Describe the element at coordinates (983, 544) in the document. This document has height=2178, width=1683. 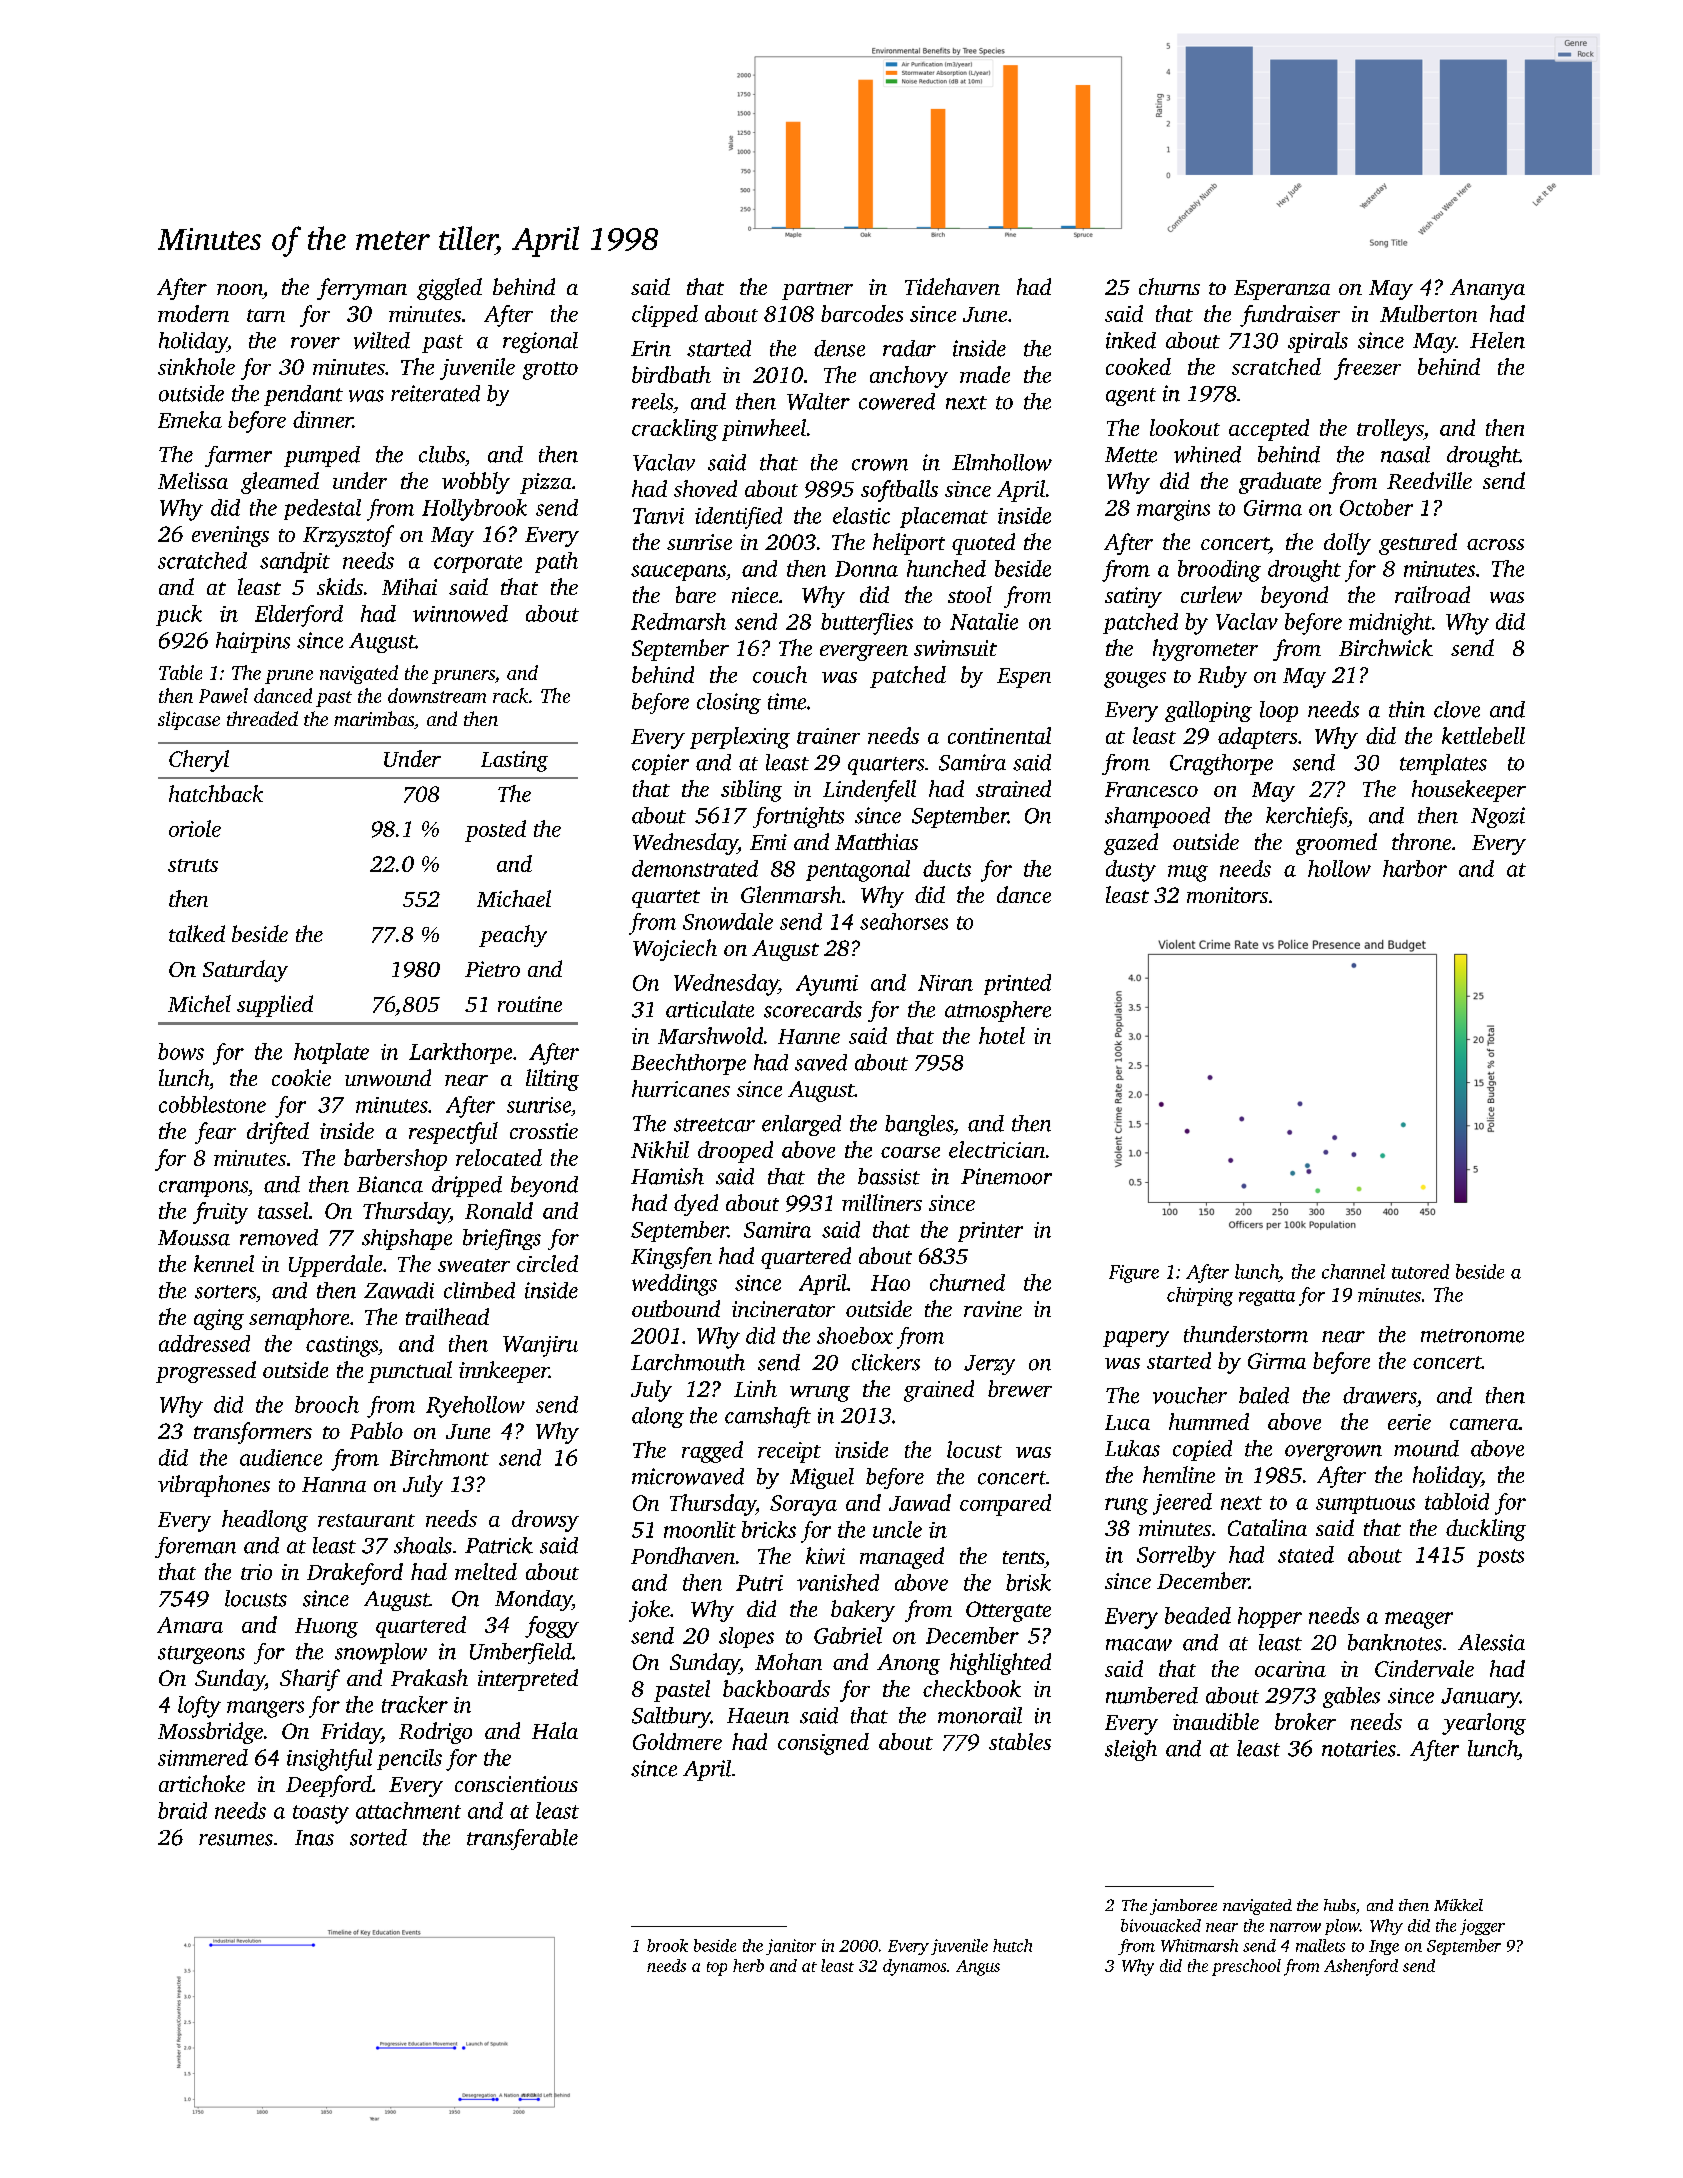
I see `quoted` at that location.
